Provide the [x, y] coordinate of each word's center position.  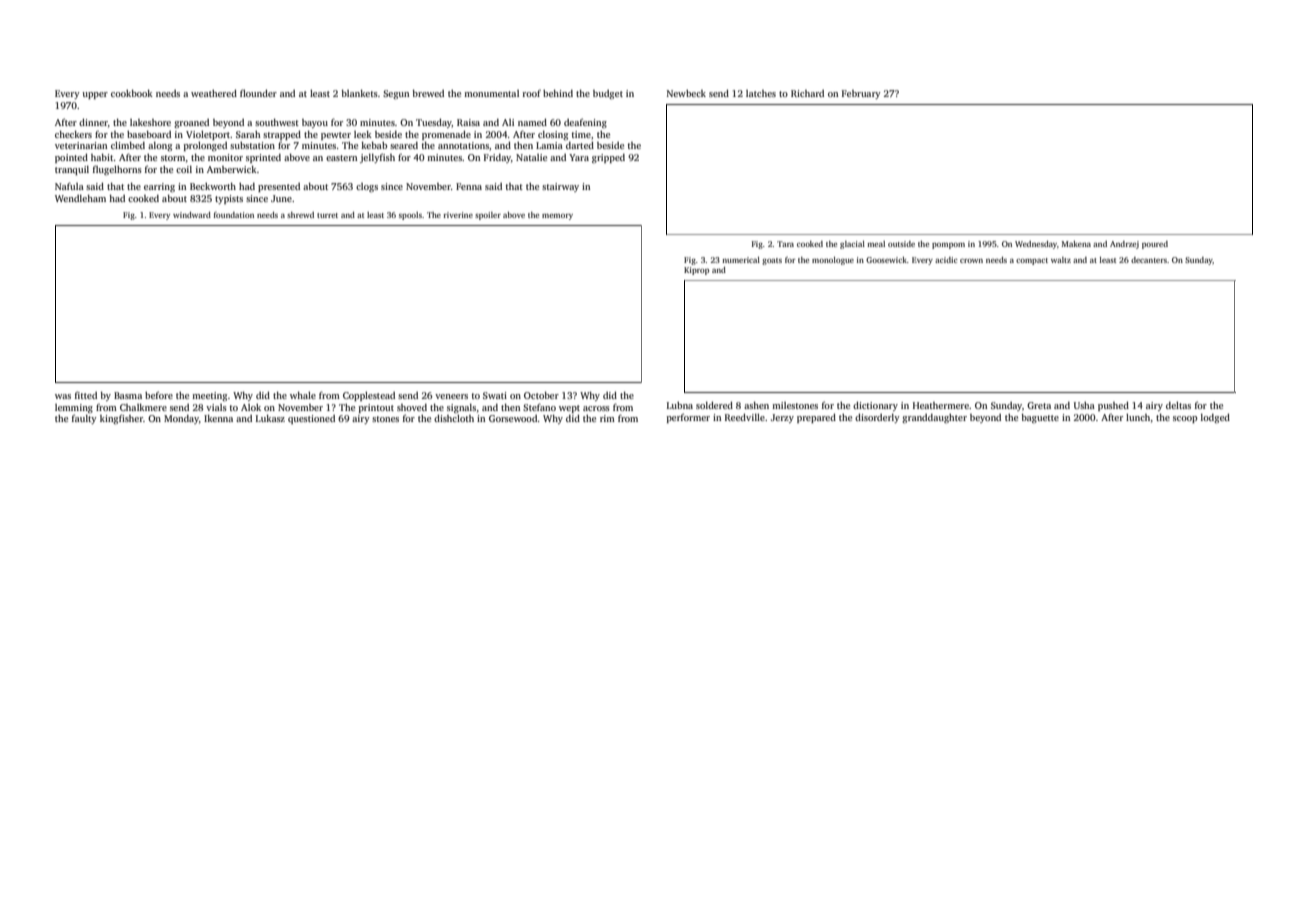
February [861, 94]
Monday [181, 419]
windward [192, 215]
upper [95, 95]
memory [557, 217]
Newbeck [686, 93]
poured [1155, 245]
